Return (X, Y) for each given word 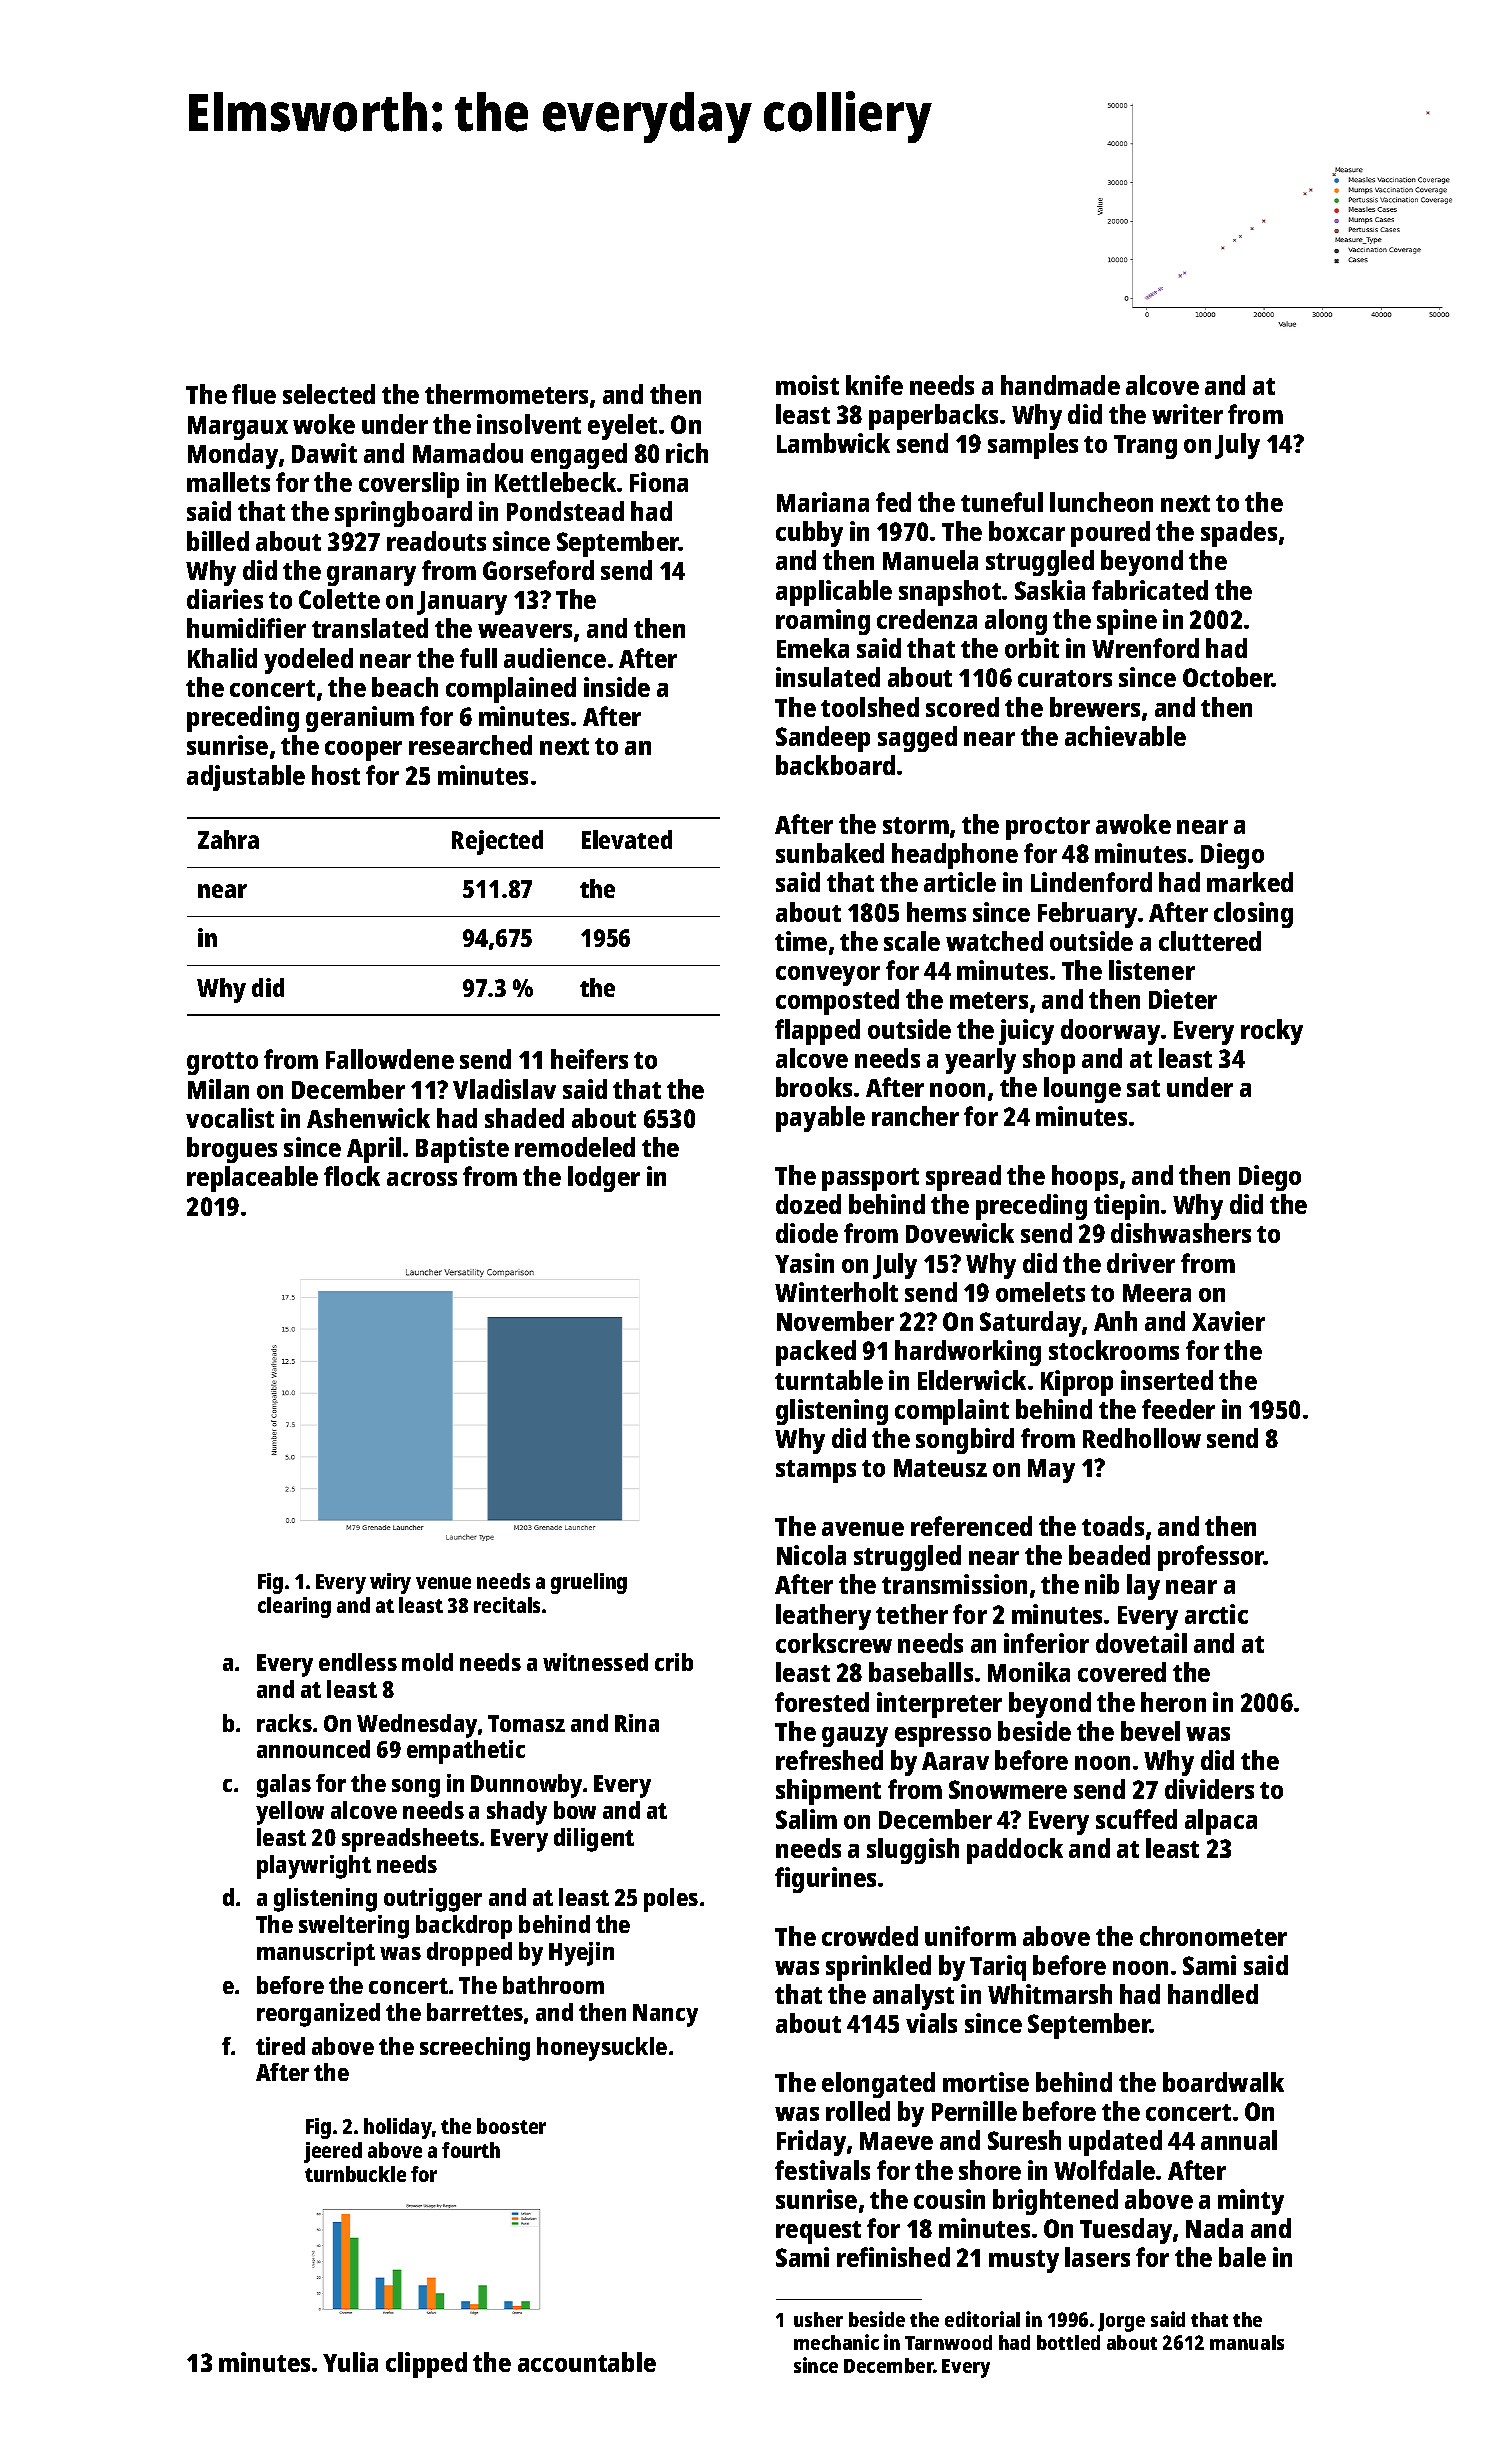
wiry (390, 1583)
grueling (589, 1583)
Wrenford (1145, 648)
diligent (594, 1840)
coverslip (409, 485)
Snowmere (1008, 1789)
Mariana (823, 502)
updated (1115, 2143)
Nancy (665, 2015)
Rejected (497, 842)
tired (280, 2046)
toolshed (870, 707)
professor (1211, 1558)
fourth (471, 2150)
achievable (1125, 736)
